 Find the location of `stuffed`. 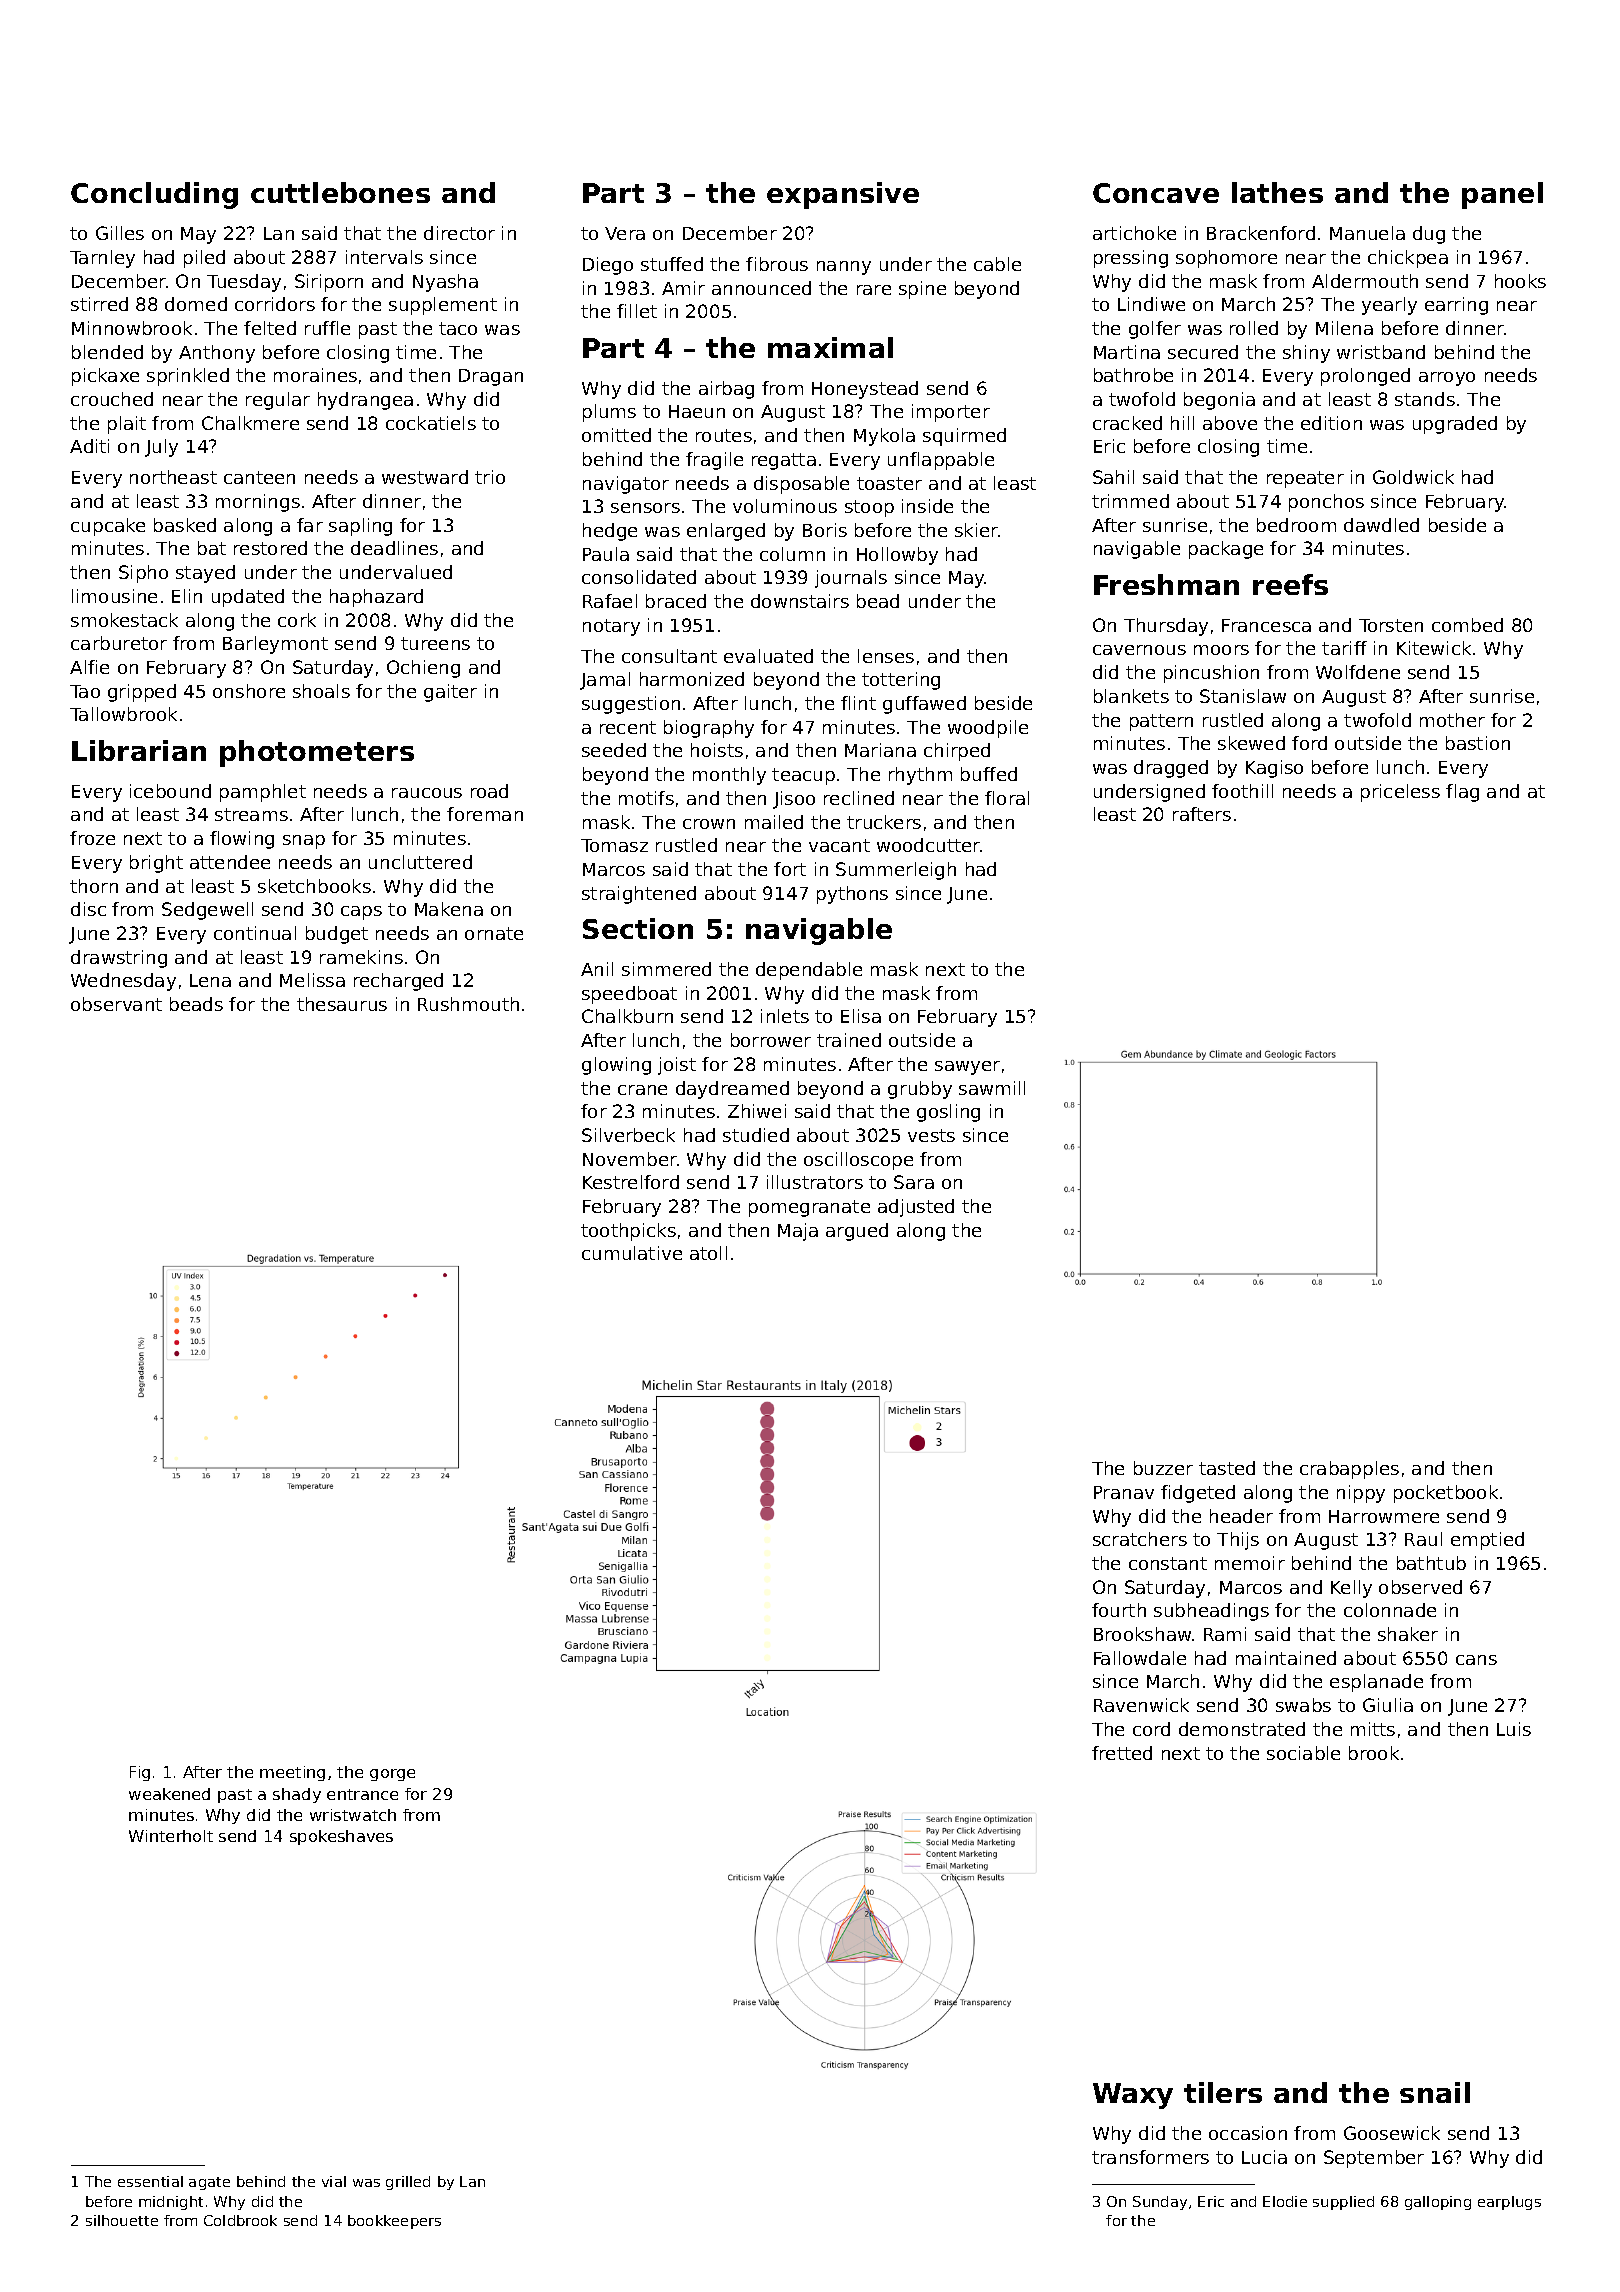

stuffed is located at coordinates (672, 264).
